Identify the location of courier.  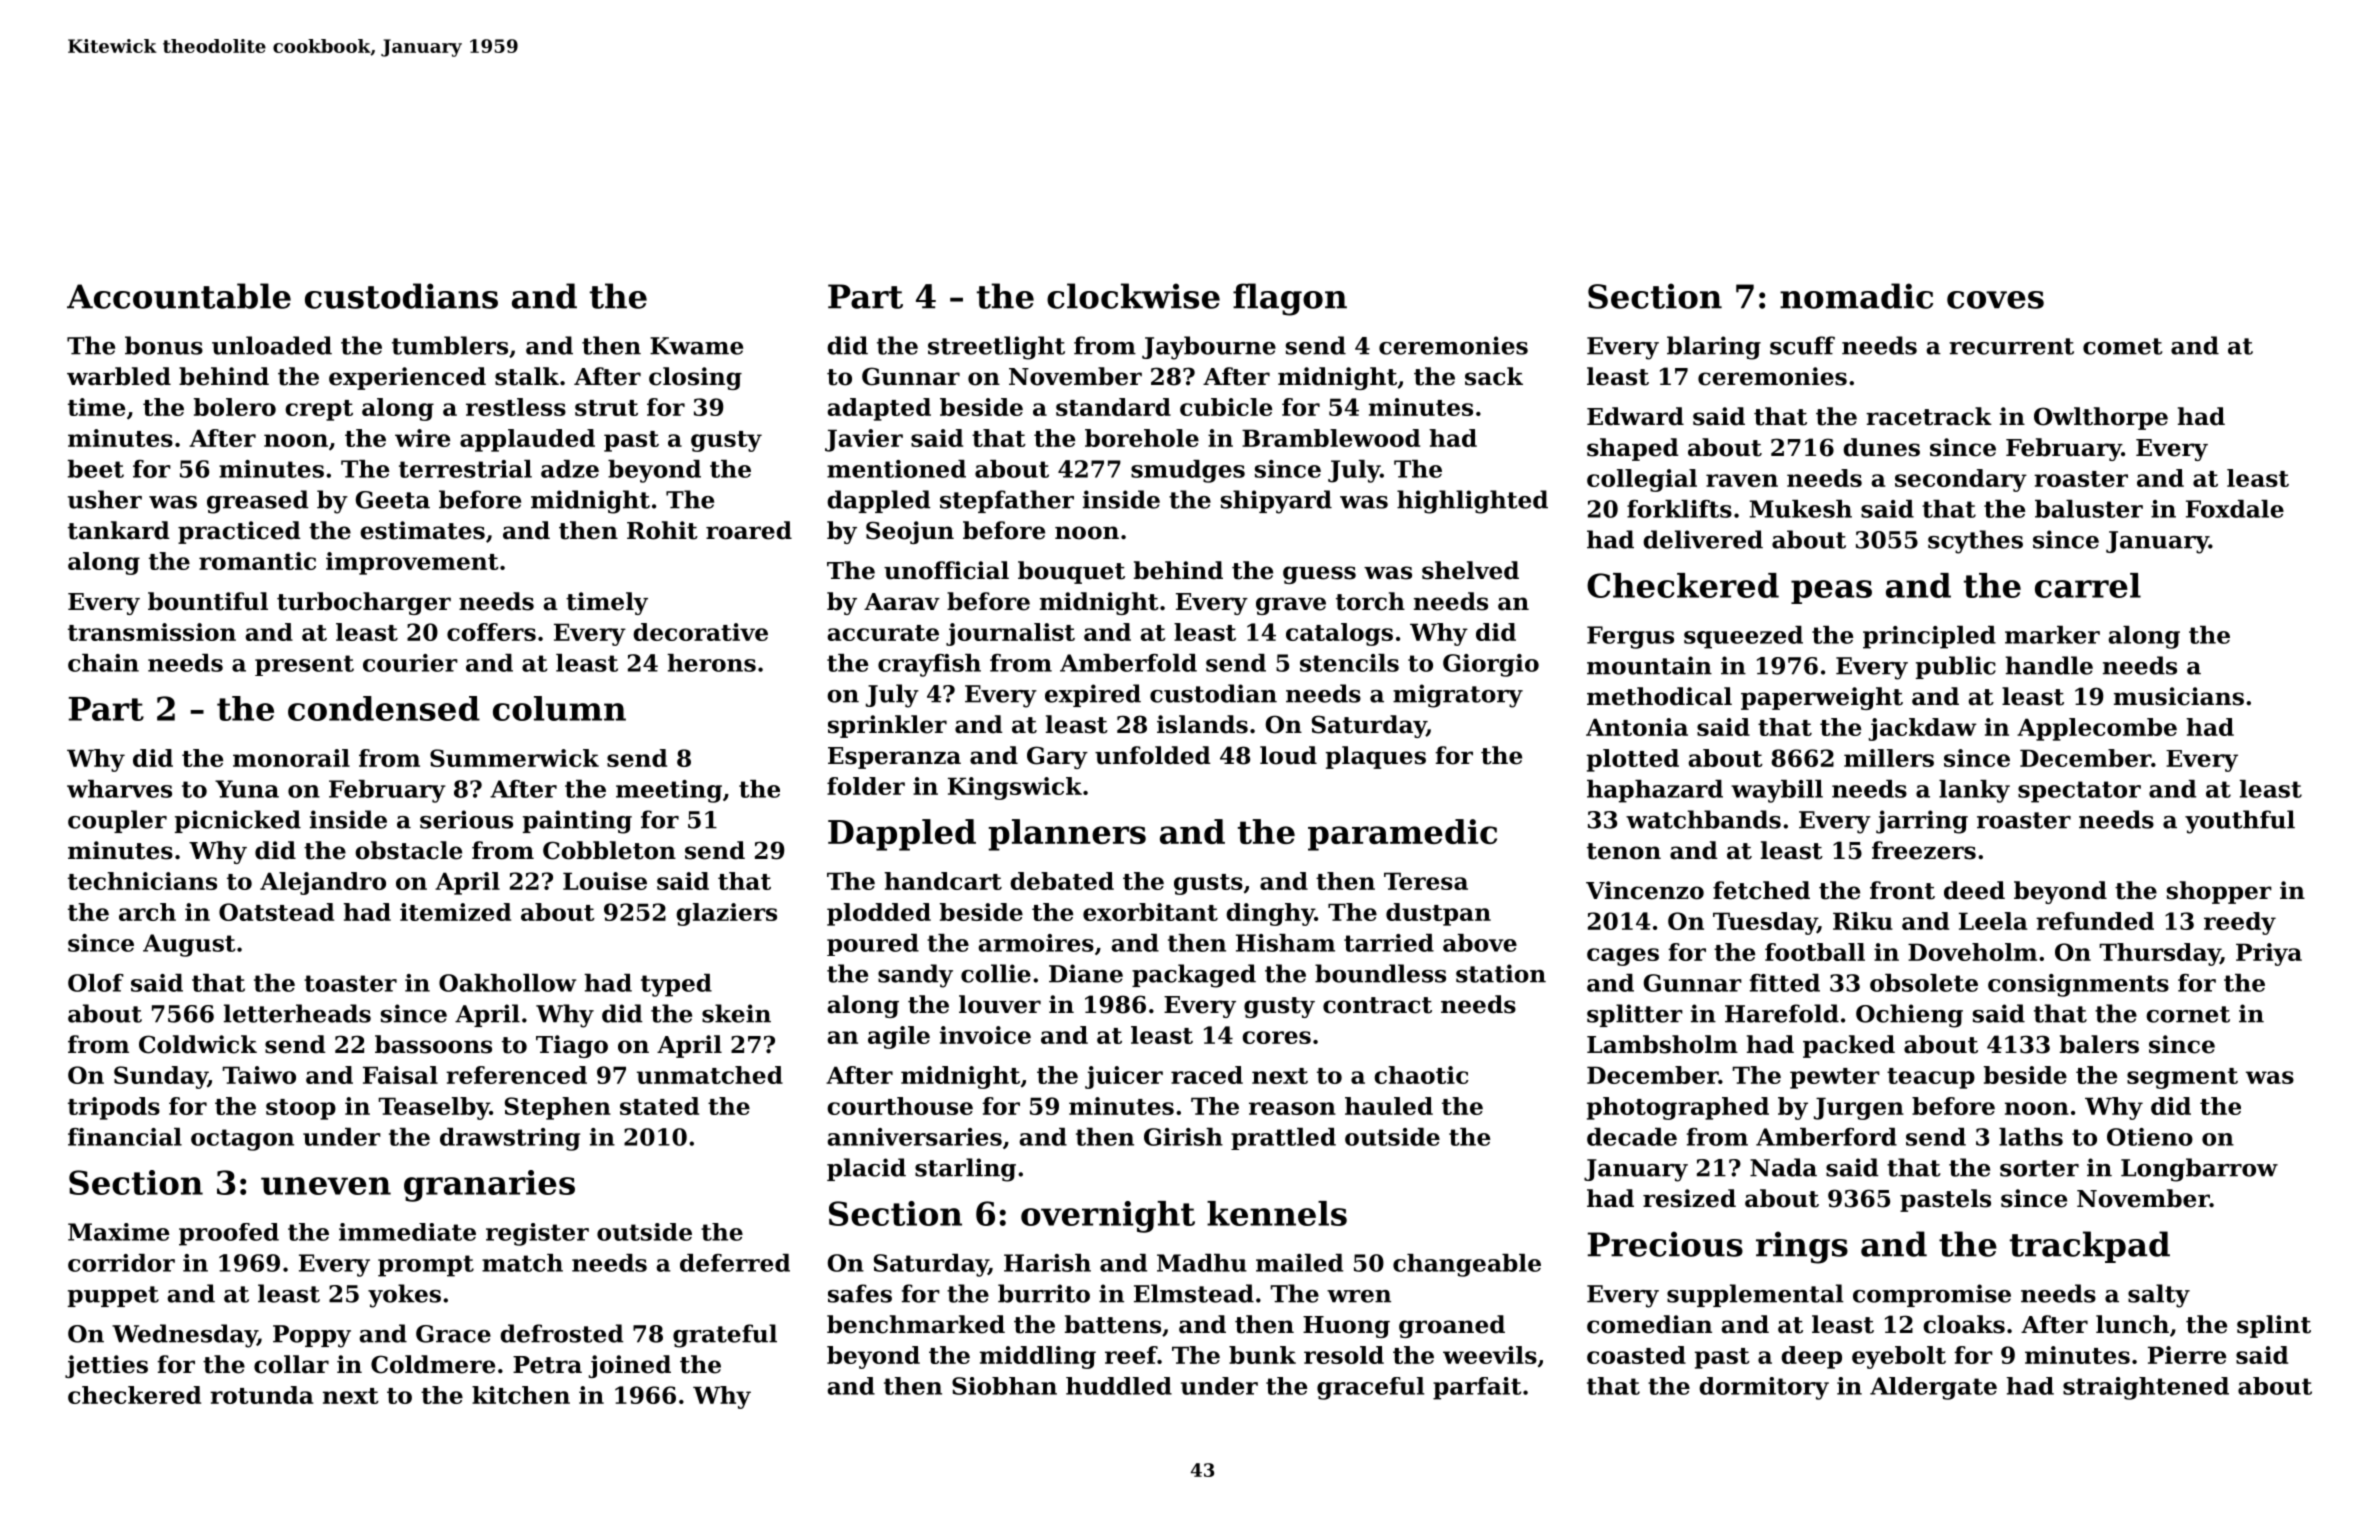
(410, 663).
